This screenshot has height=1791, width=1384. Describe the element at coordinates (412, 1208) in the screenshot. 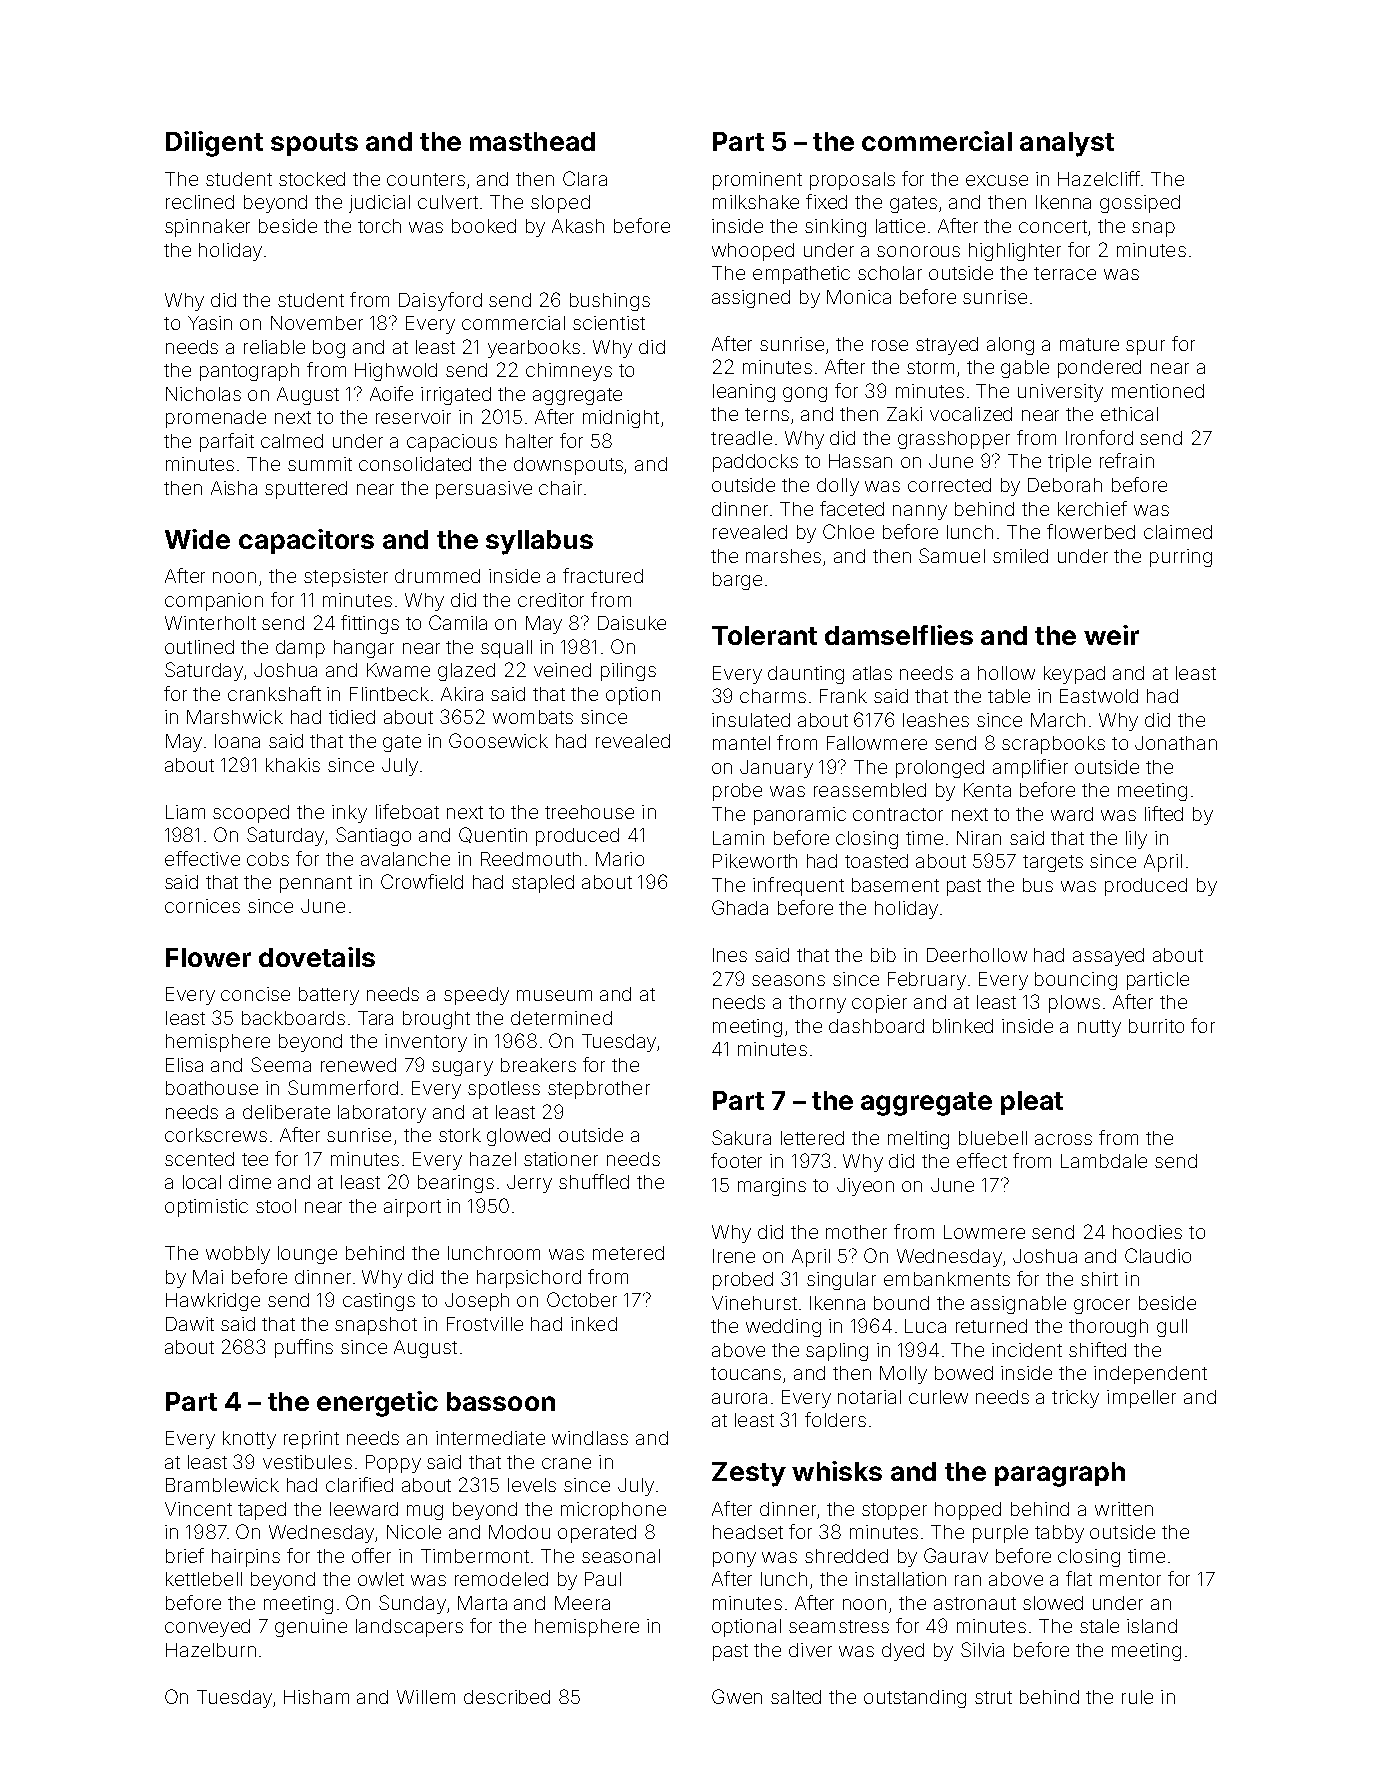

I see `airport` at that location.
